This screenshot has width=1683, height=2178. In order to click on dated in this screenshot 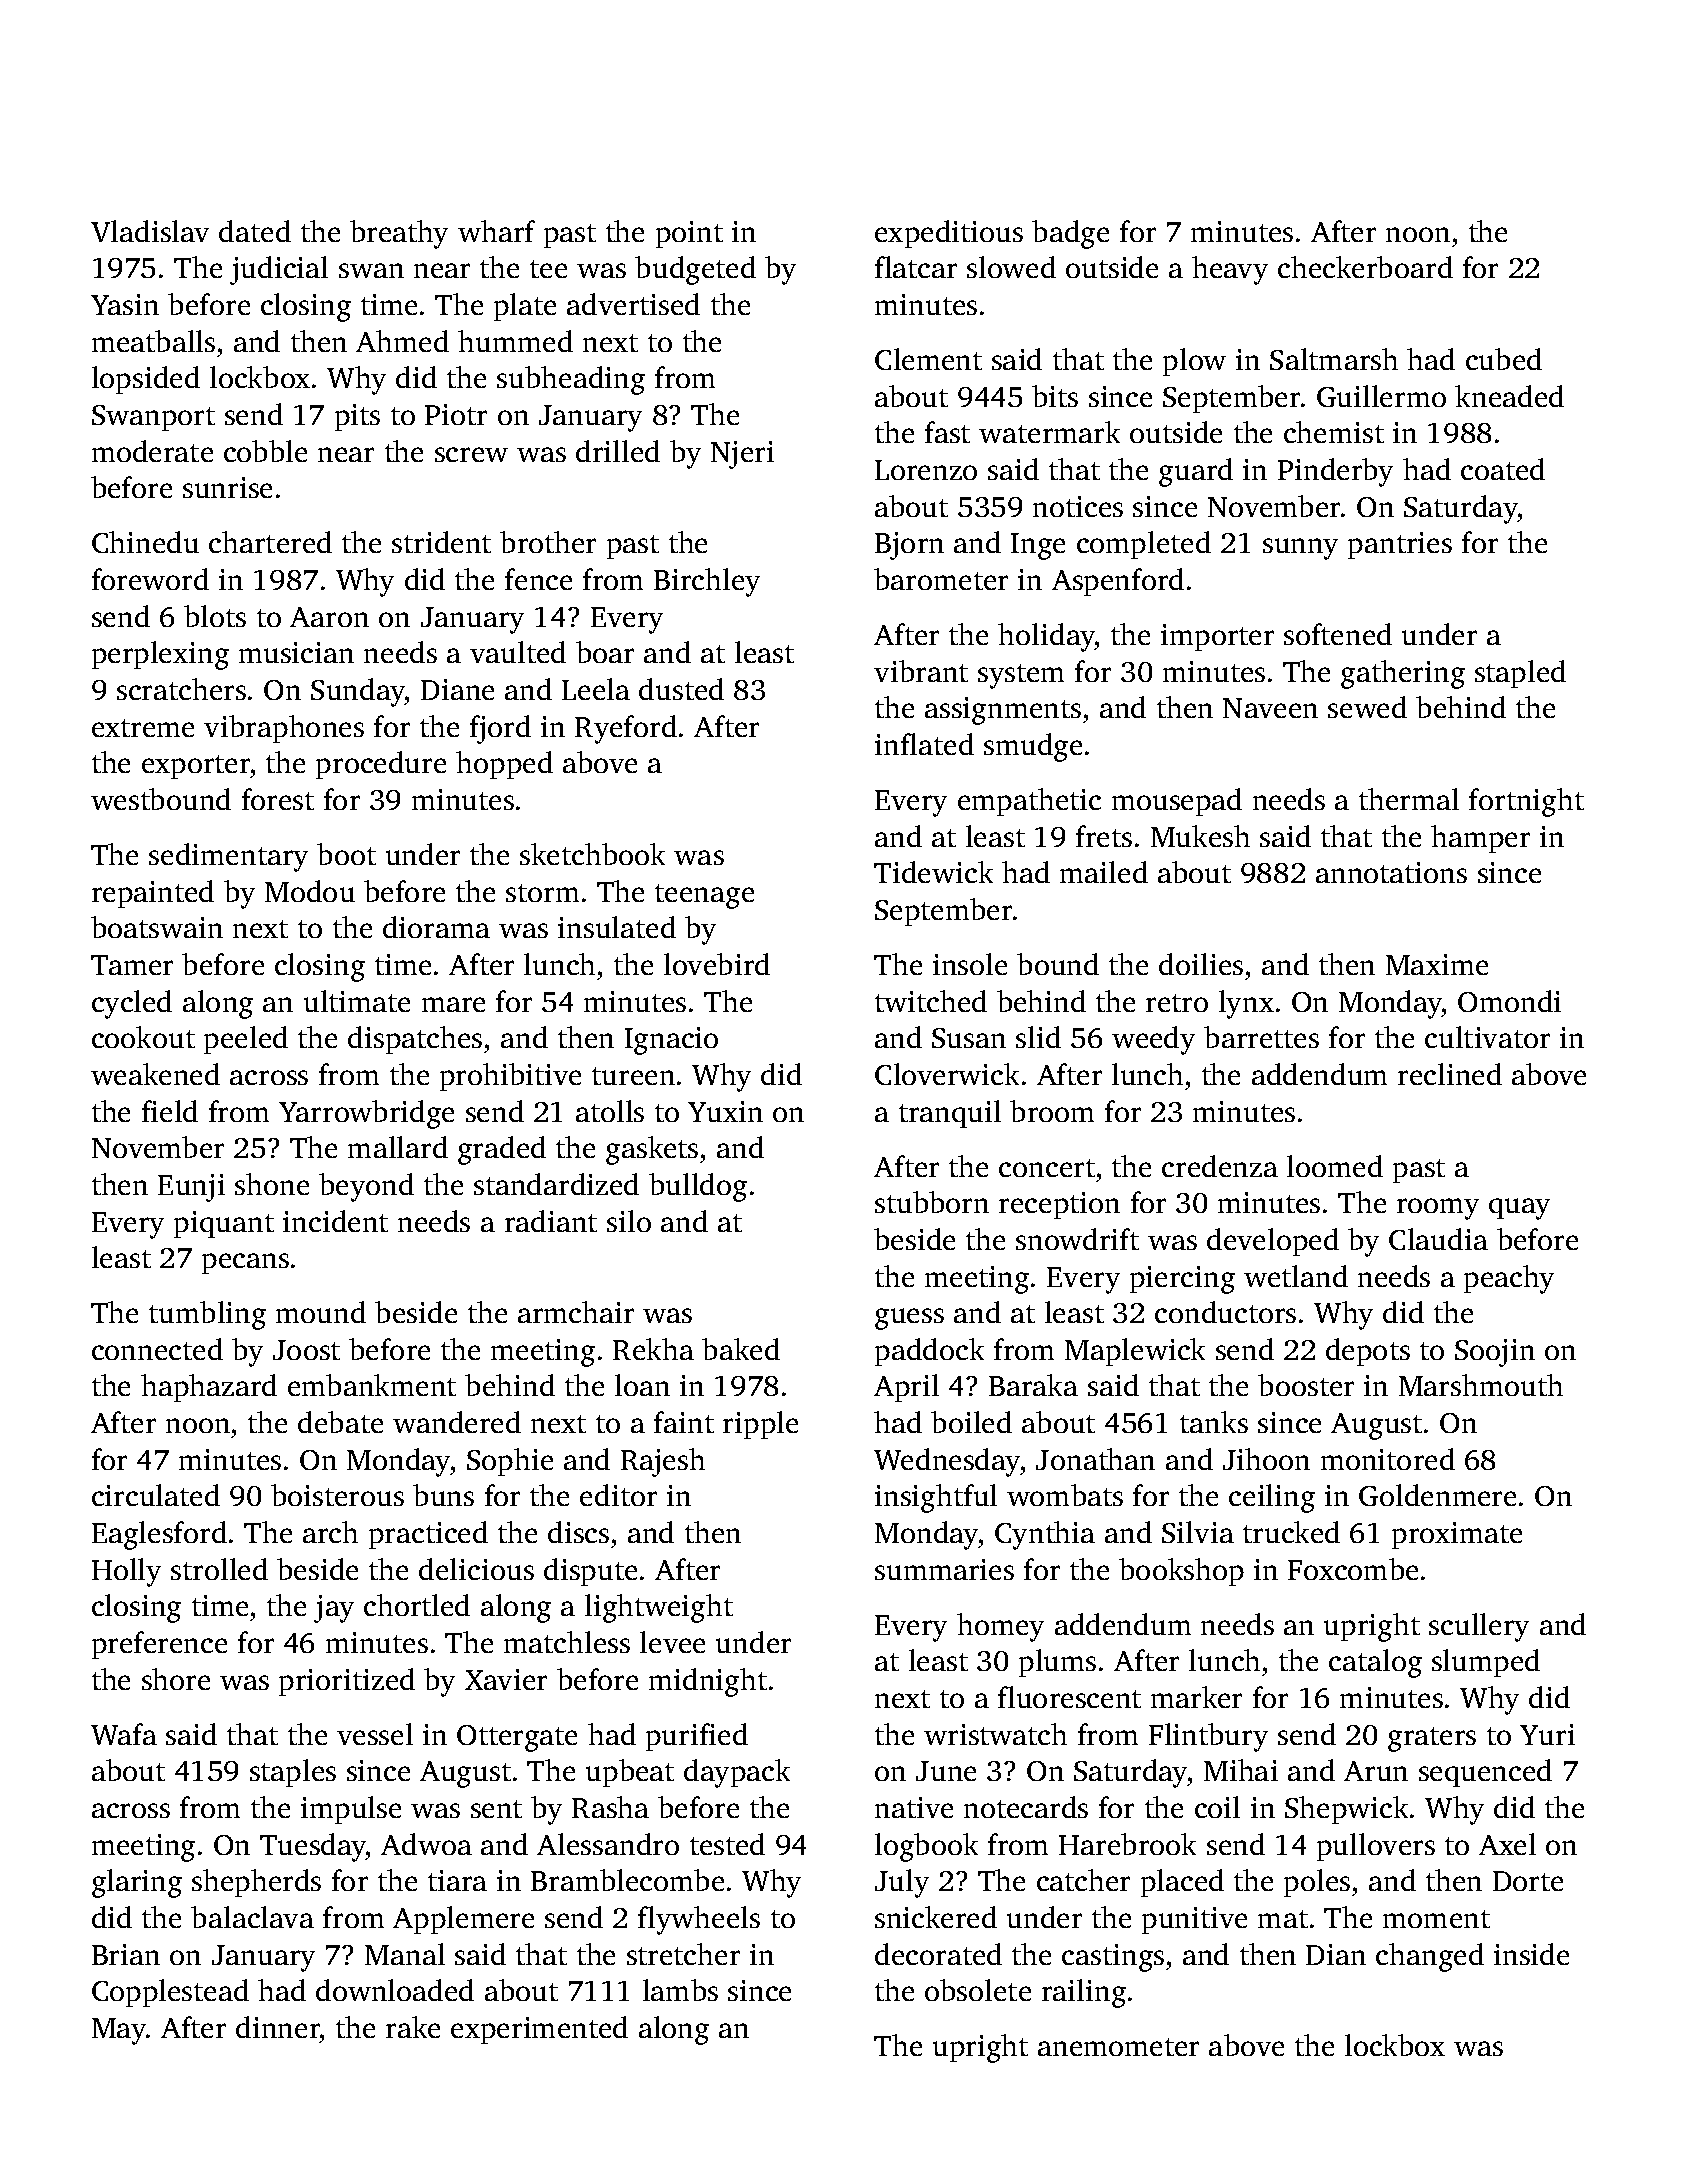, I will do `click(255, 231)`.
